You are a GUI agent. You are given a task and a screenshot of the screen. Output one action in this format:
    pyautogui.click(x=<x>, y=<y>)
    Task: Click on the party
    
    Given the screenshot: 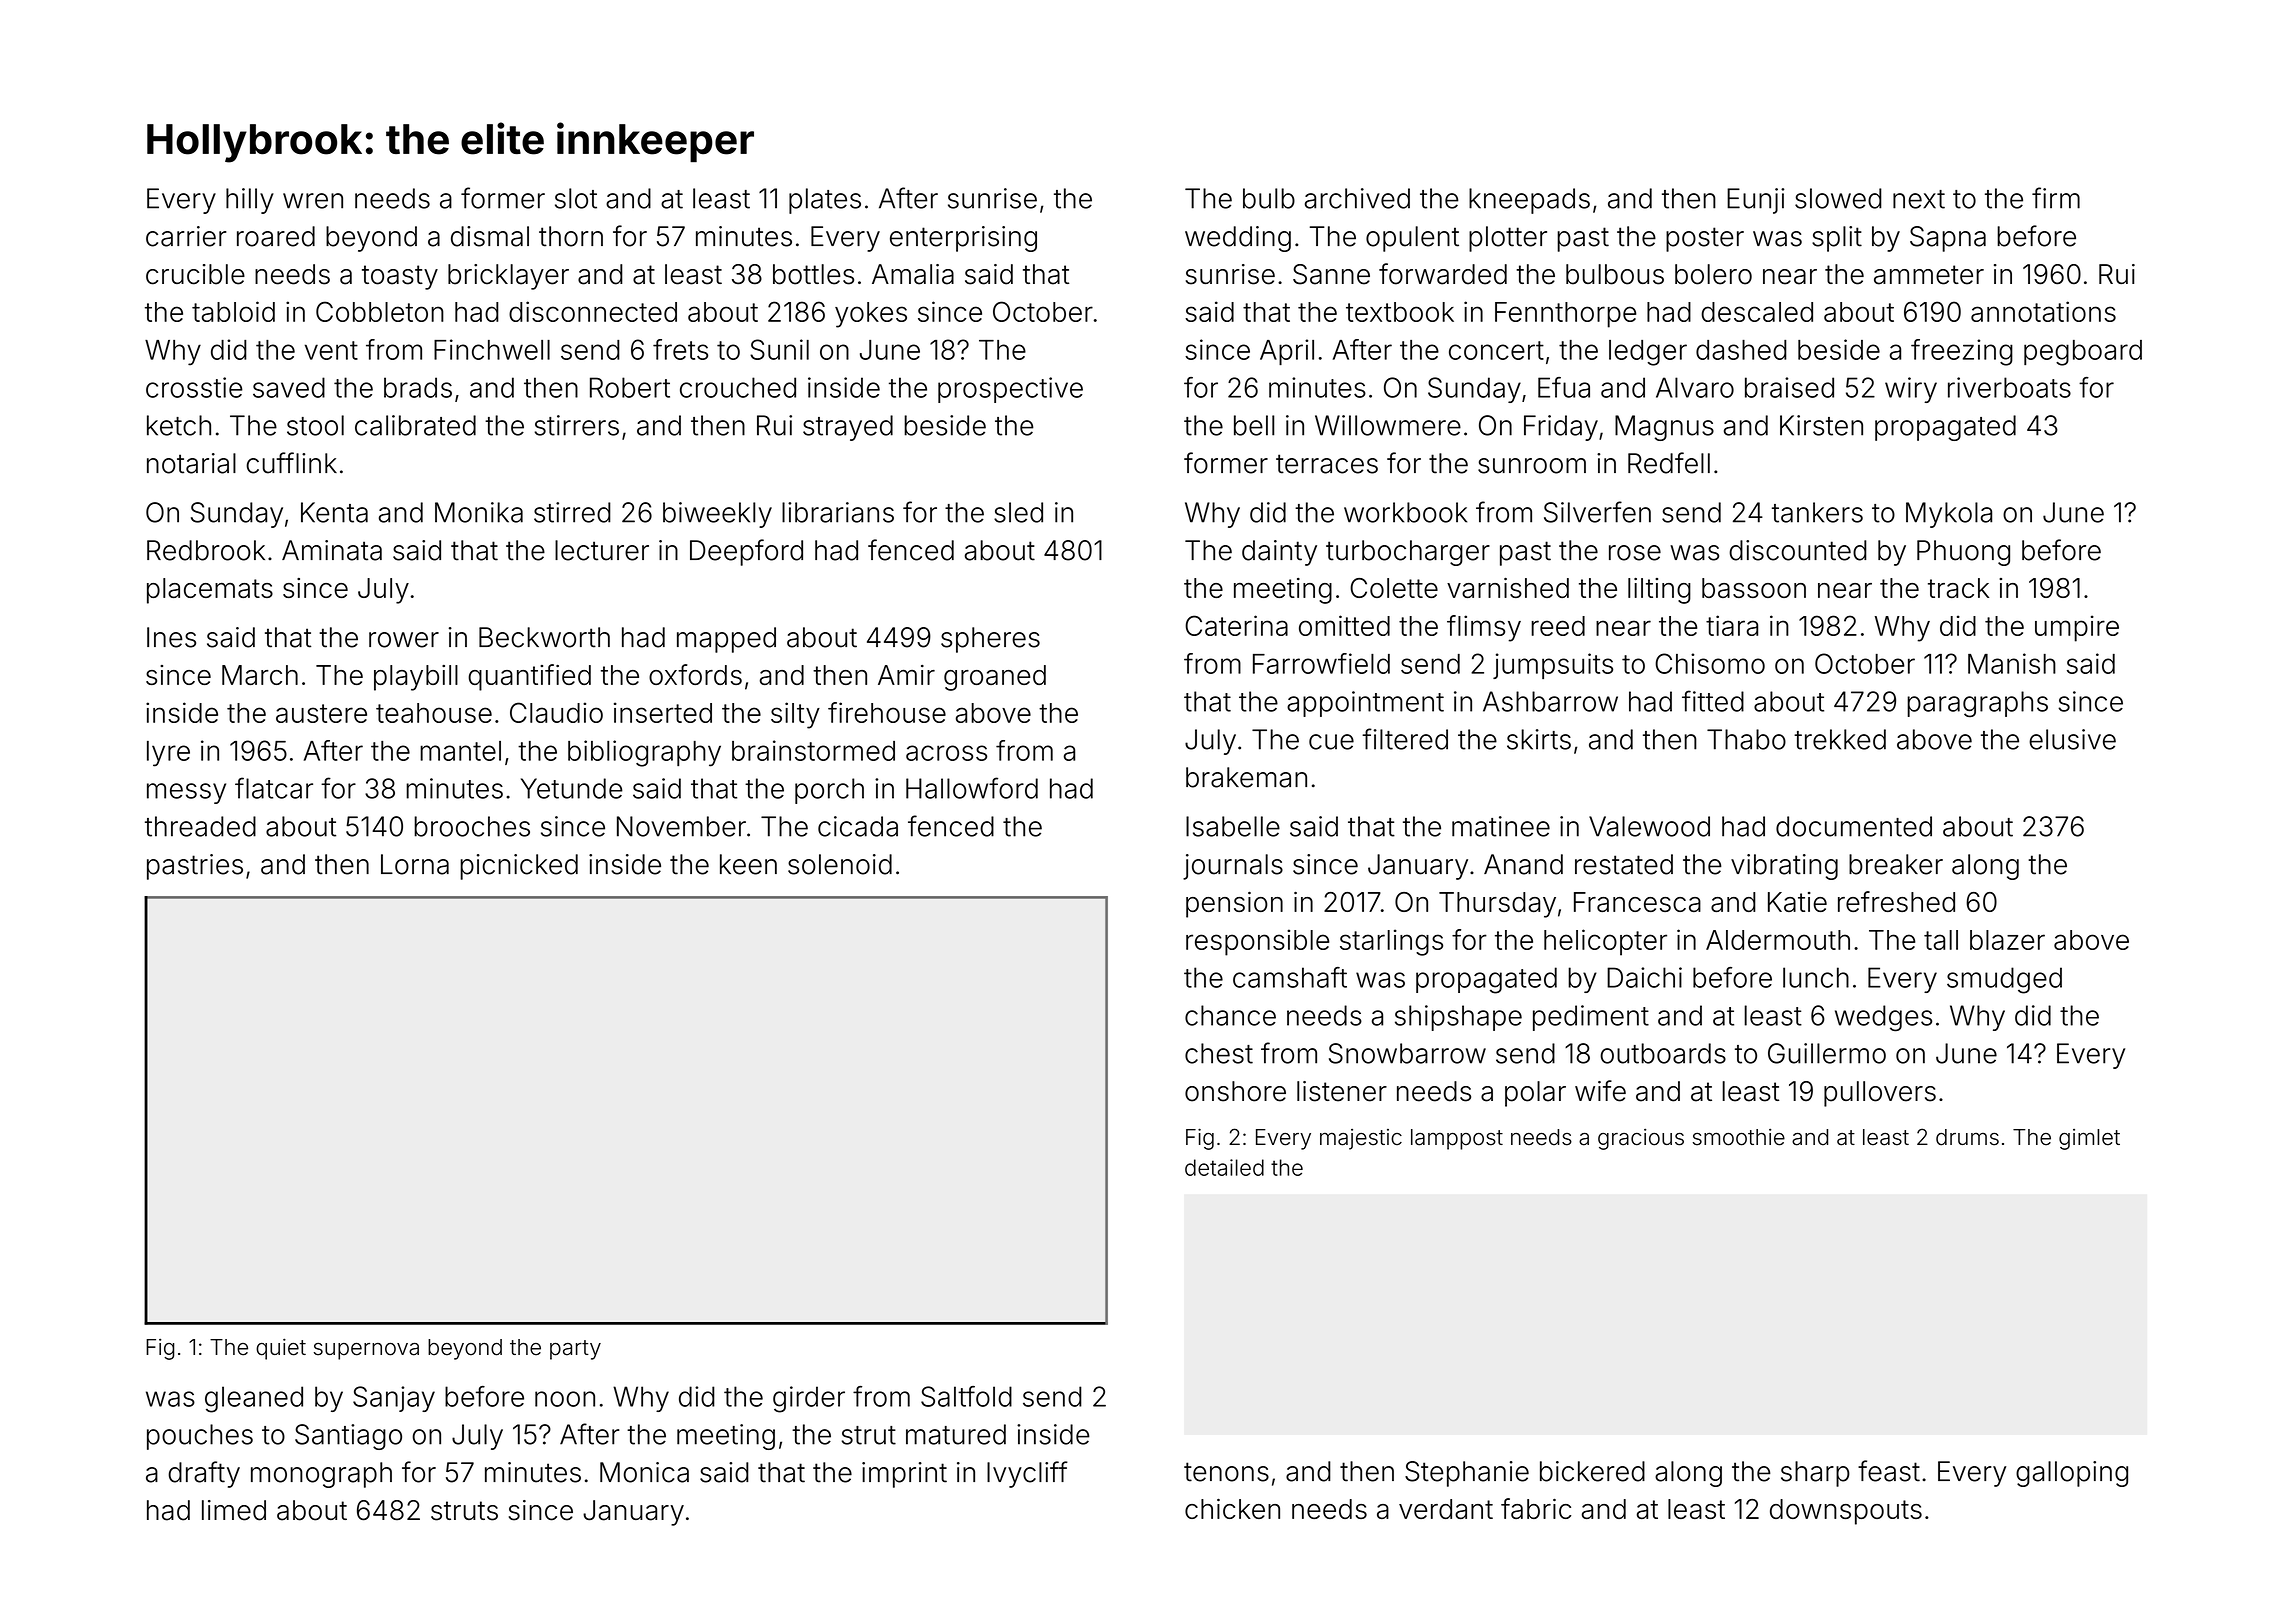 What is the action you would take?
    pyautogui.click(x=575, y=1350)
